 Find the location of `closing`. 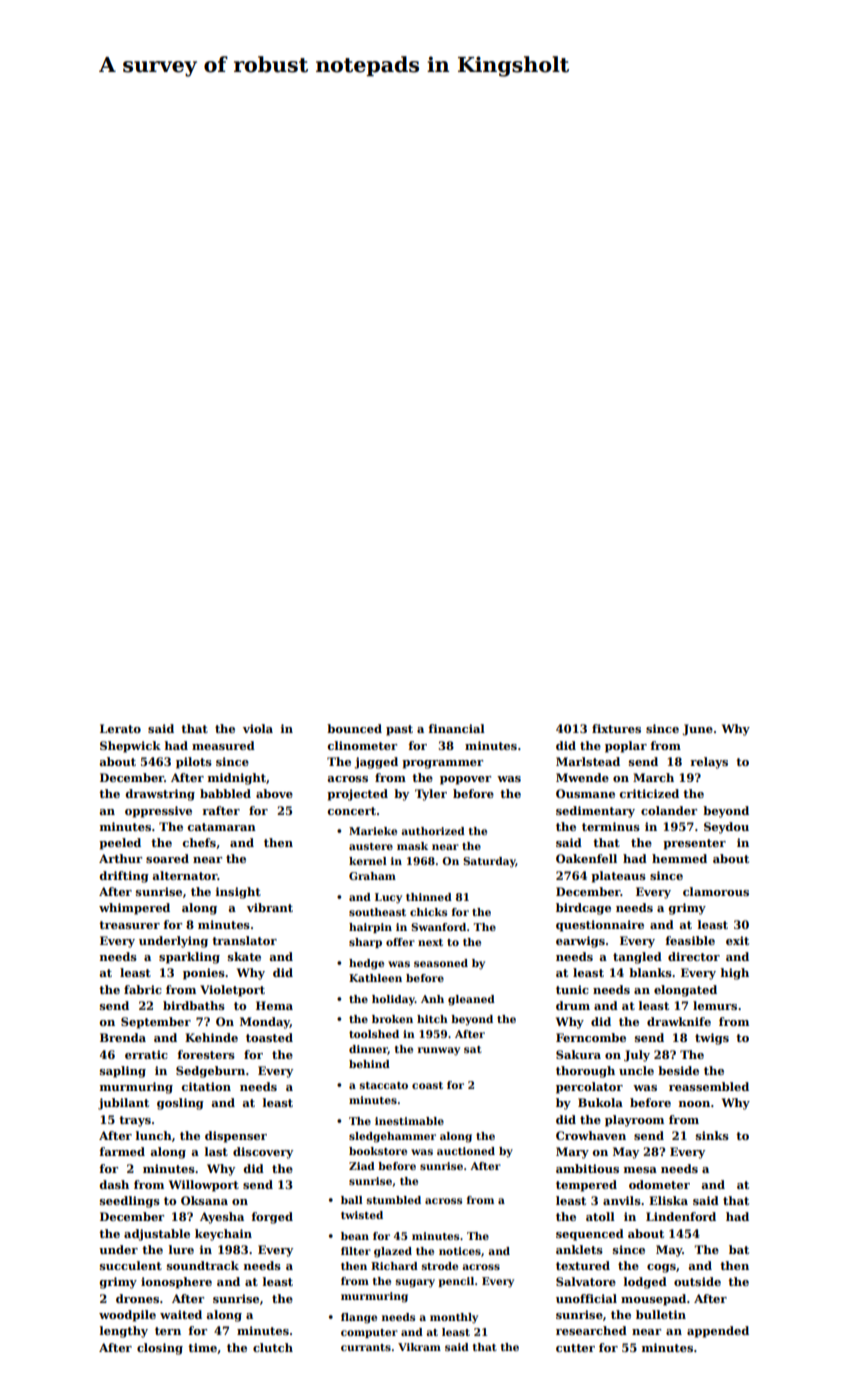

closing is located at coordinates (160, 1349).
